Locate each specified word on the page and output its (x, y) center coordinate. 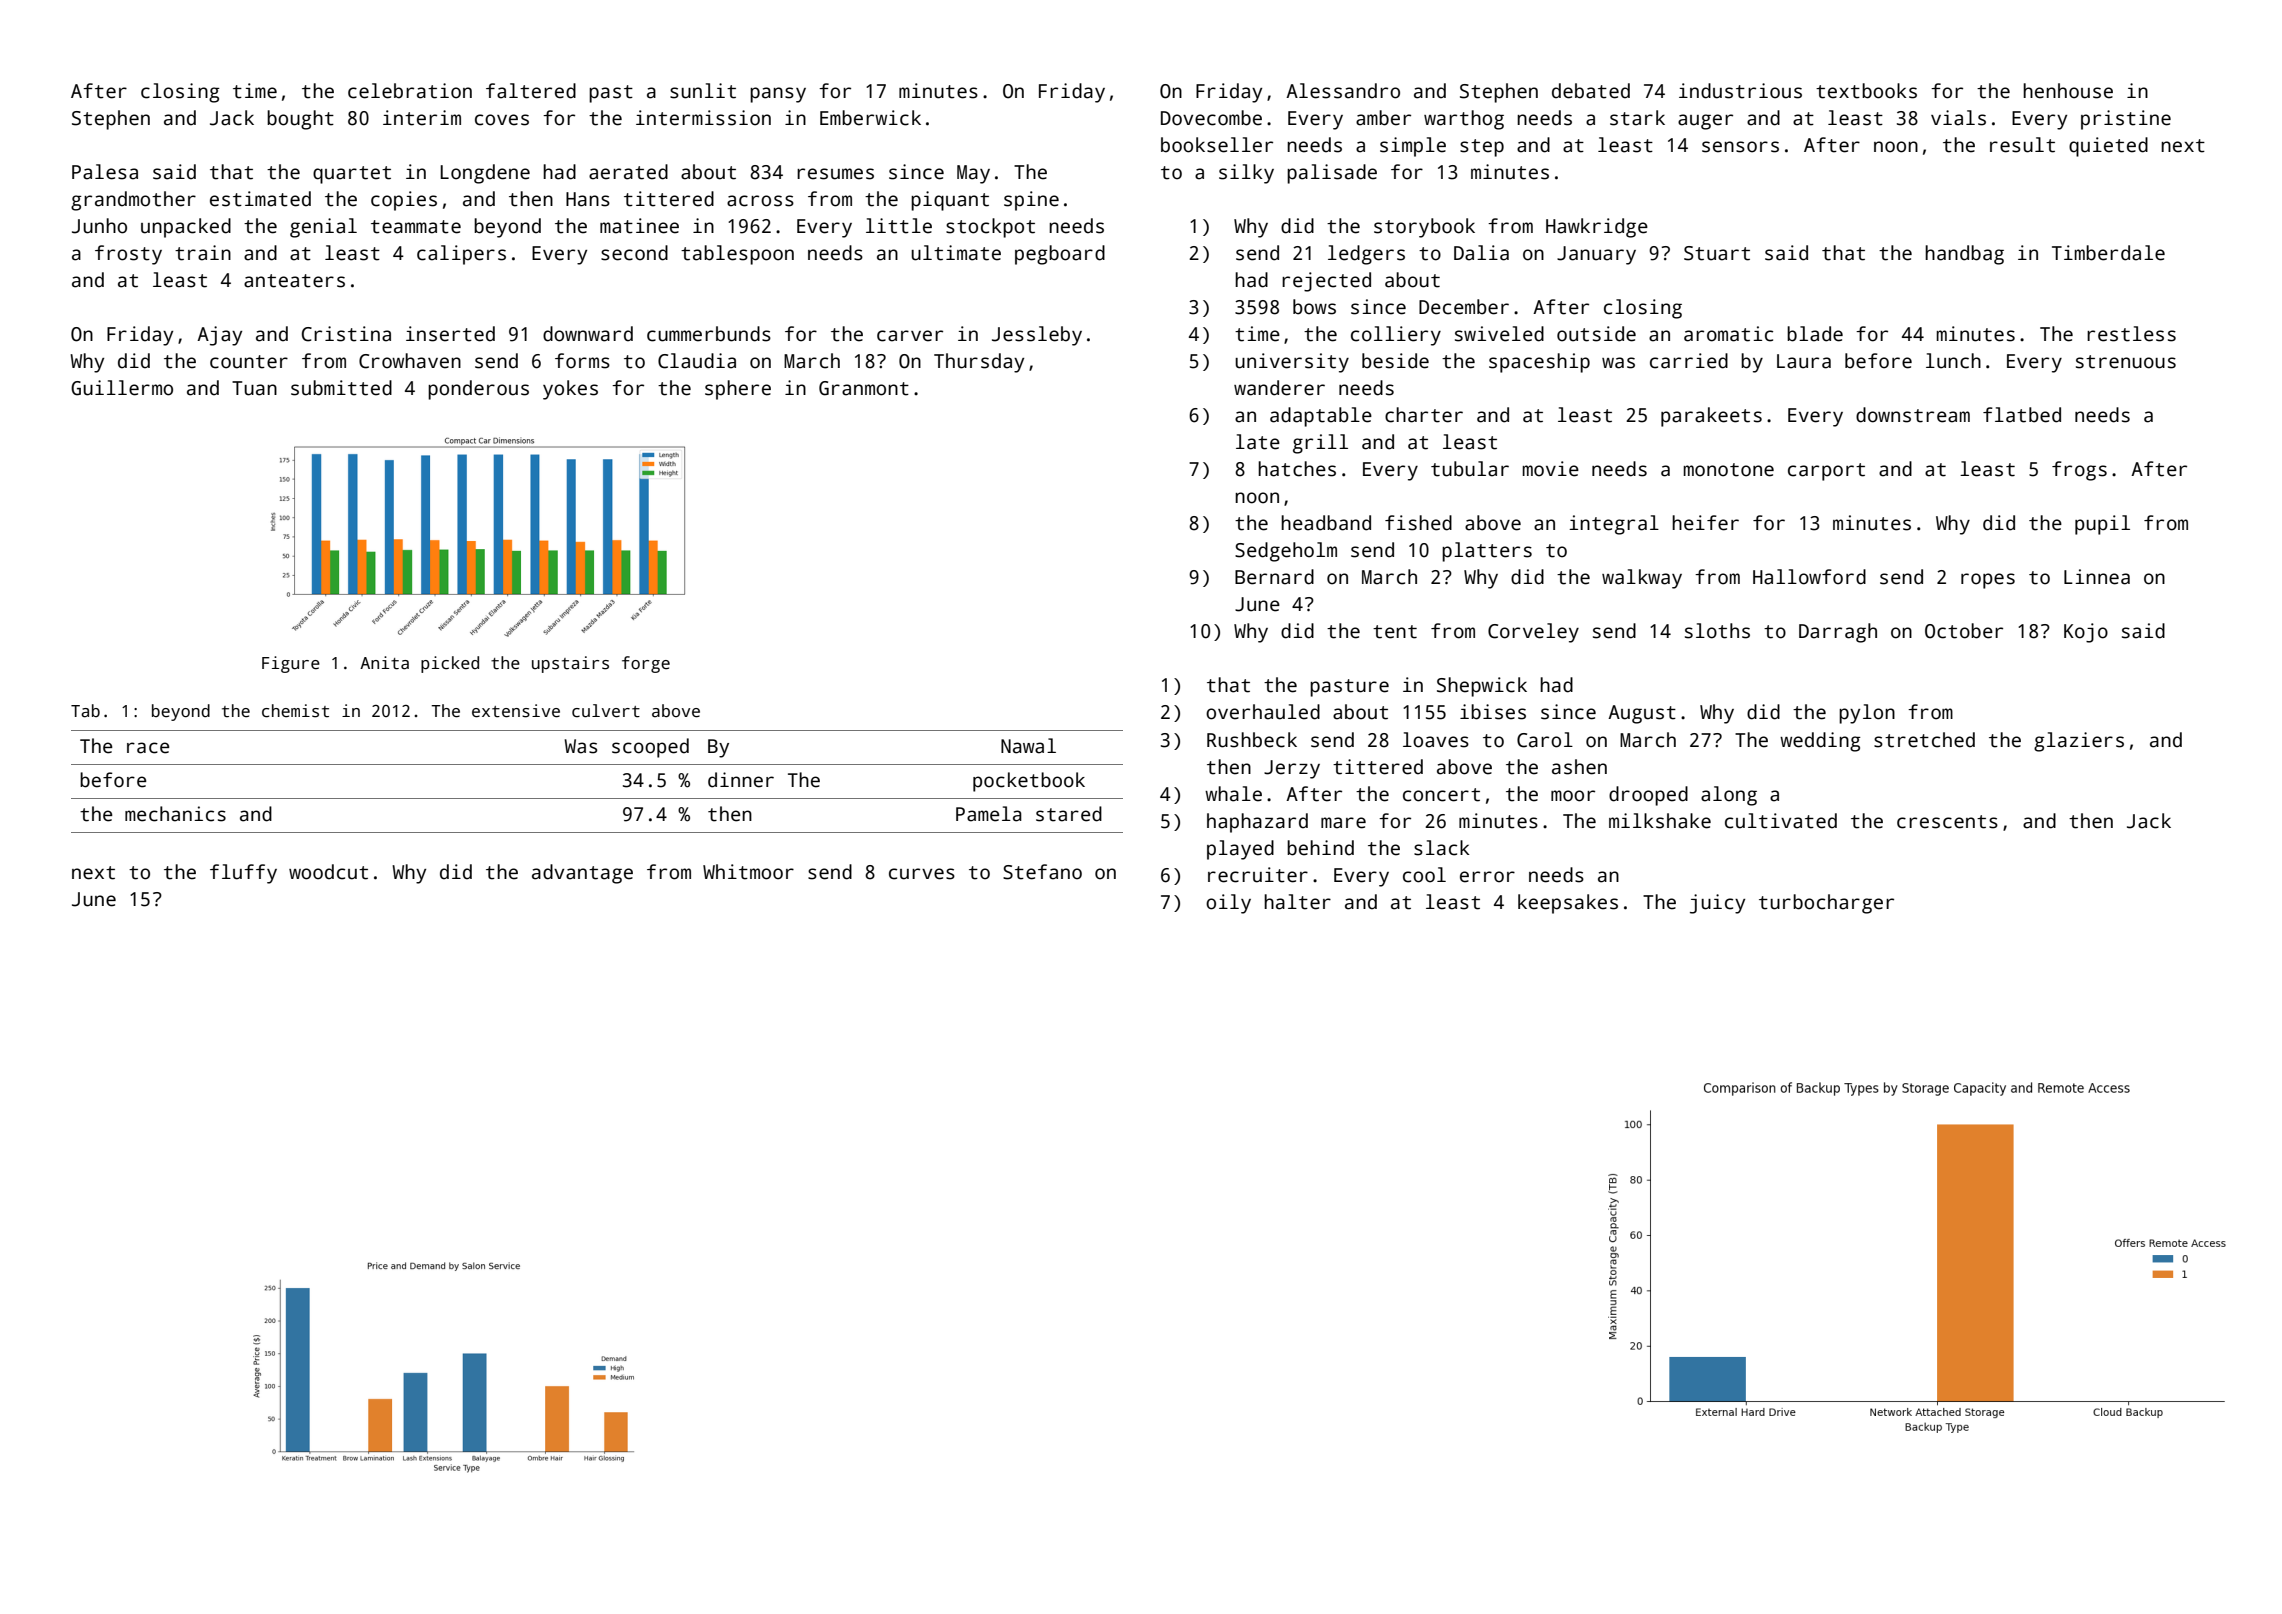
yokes (570, 390)
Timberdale (2108, 253)
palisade (1332, 174)
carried (1689, 361)
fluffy (243, 874)
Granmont (864, 388)
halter (1297, 902)
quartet (352, 175)
